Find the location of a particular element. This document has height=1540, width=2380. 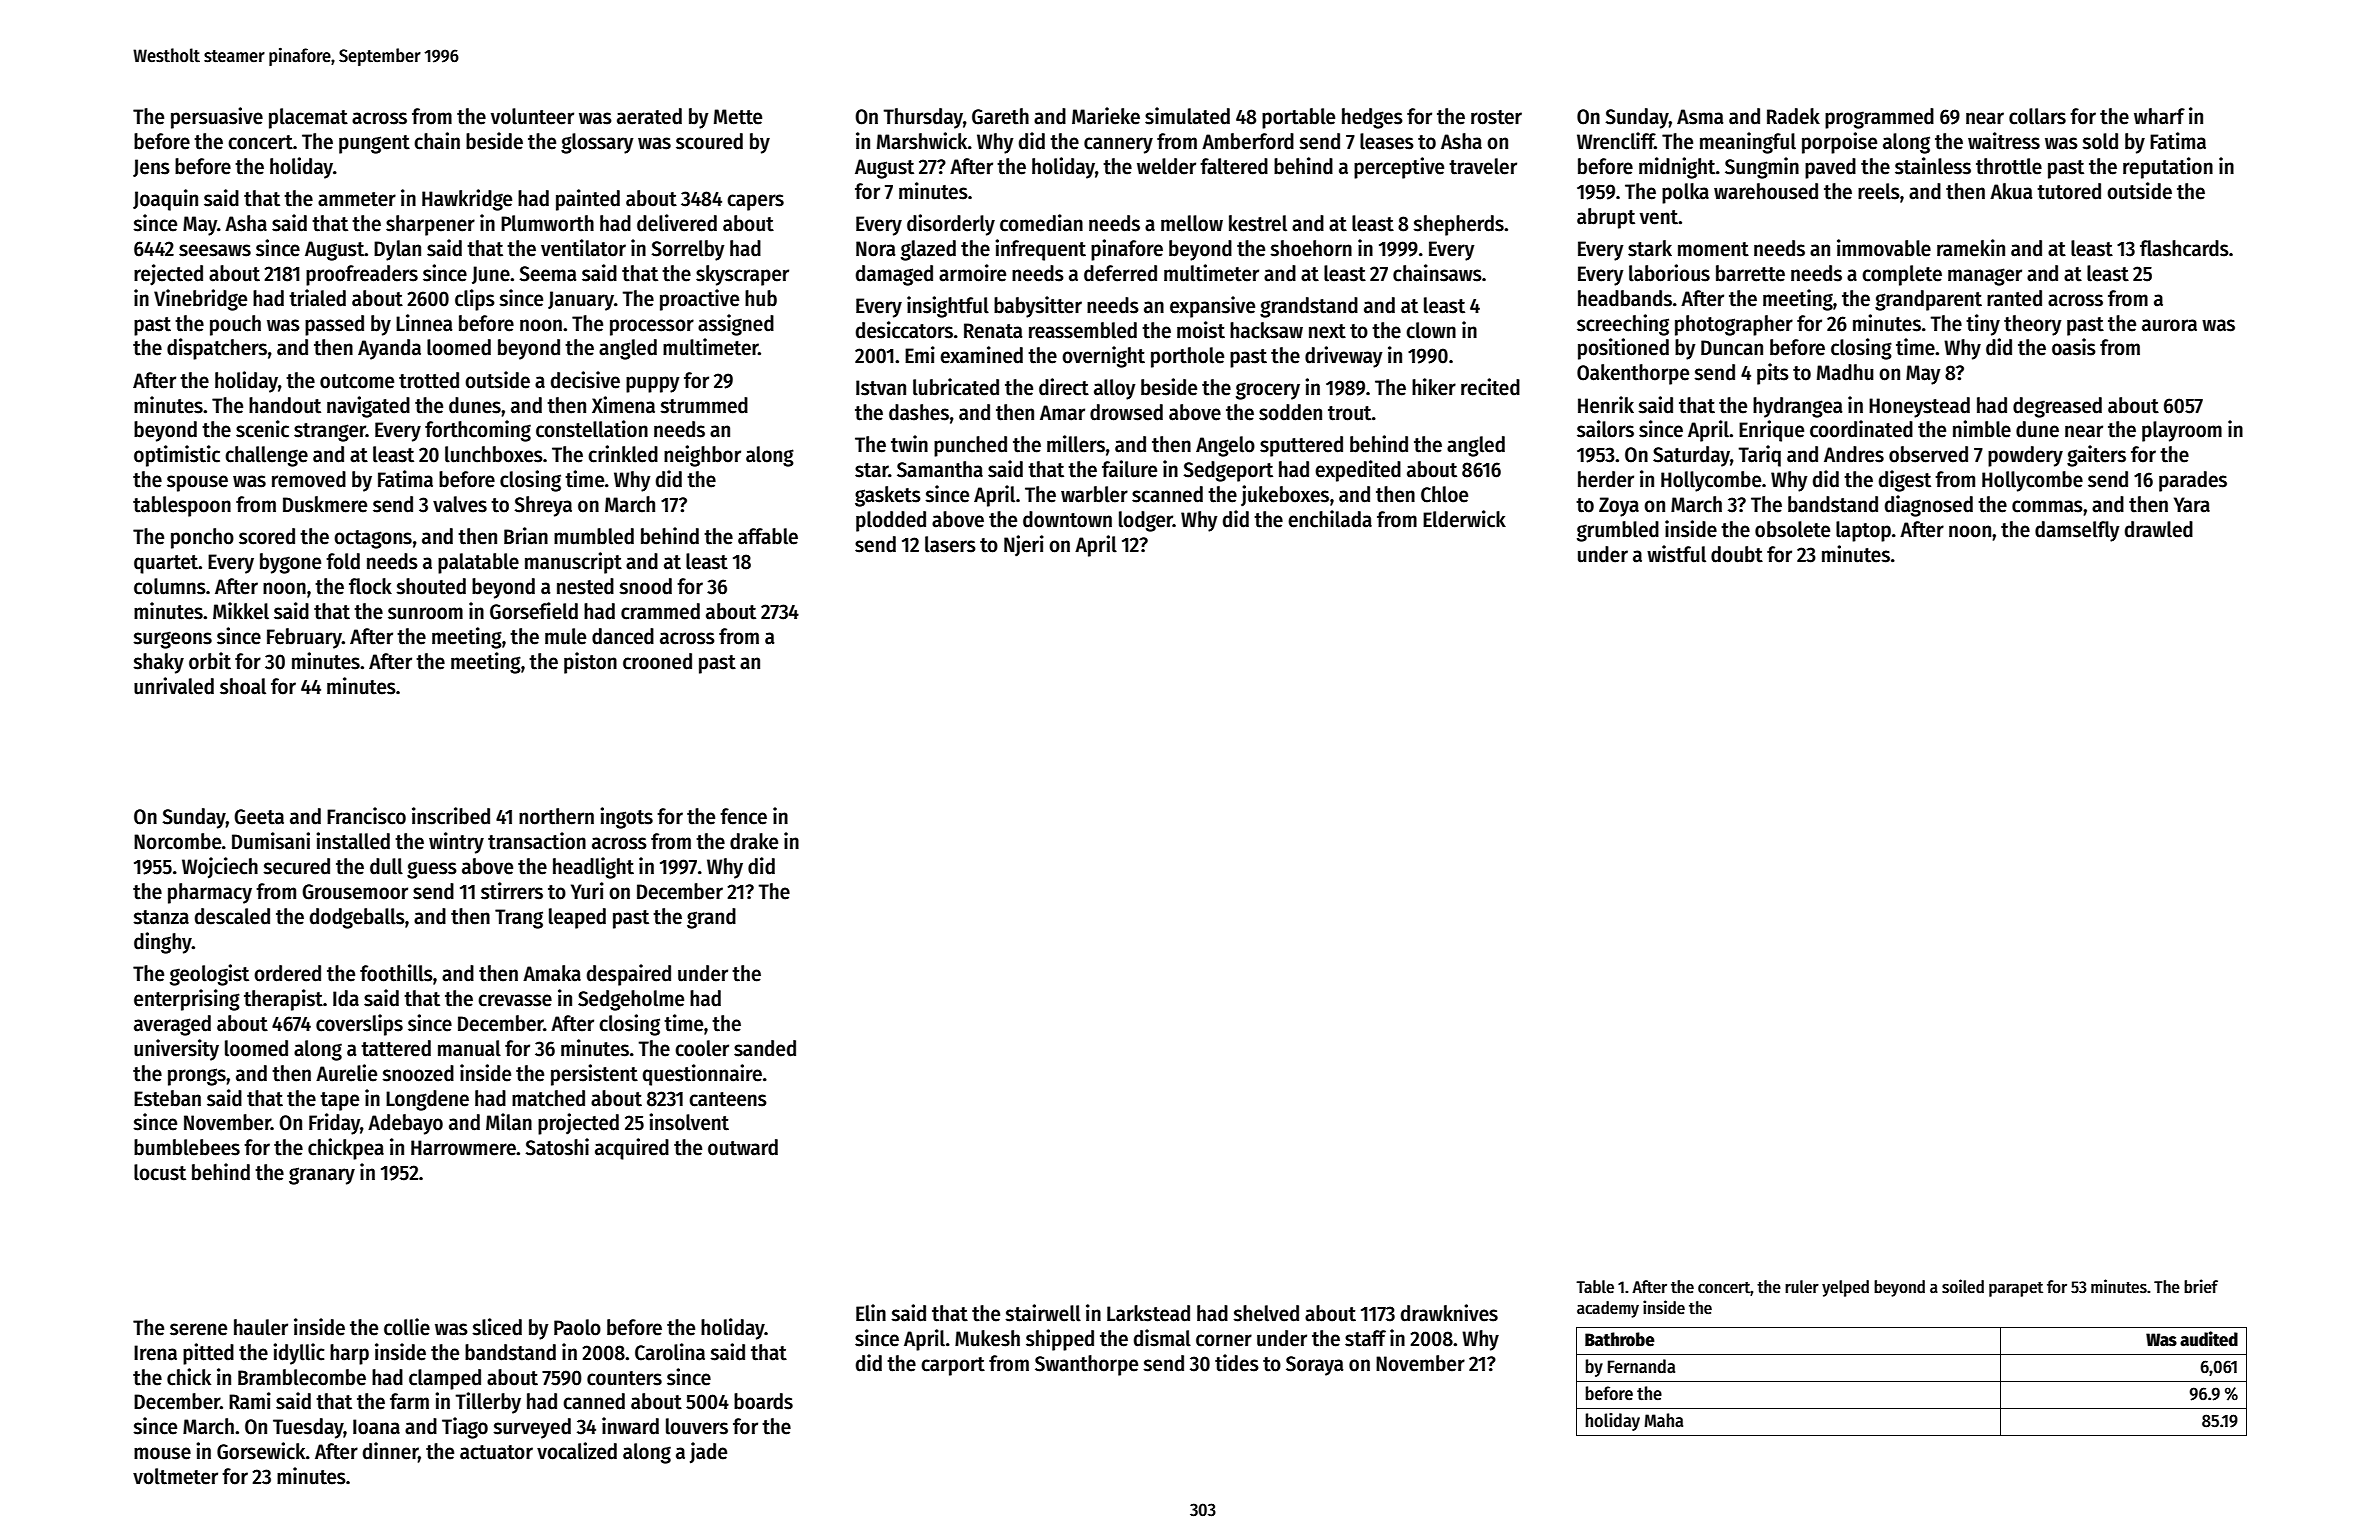

meaningful is located at coordinates (1748, 143).
